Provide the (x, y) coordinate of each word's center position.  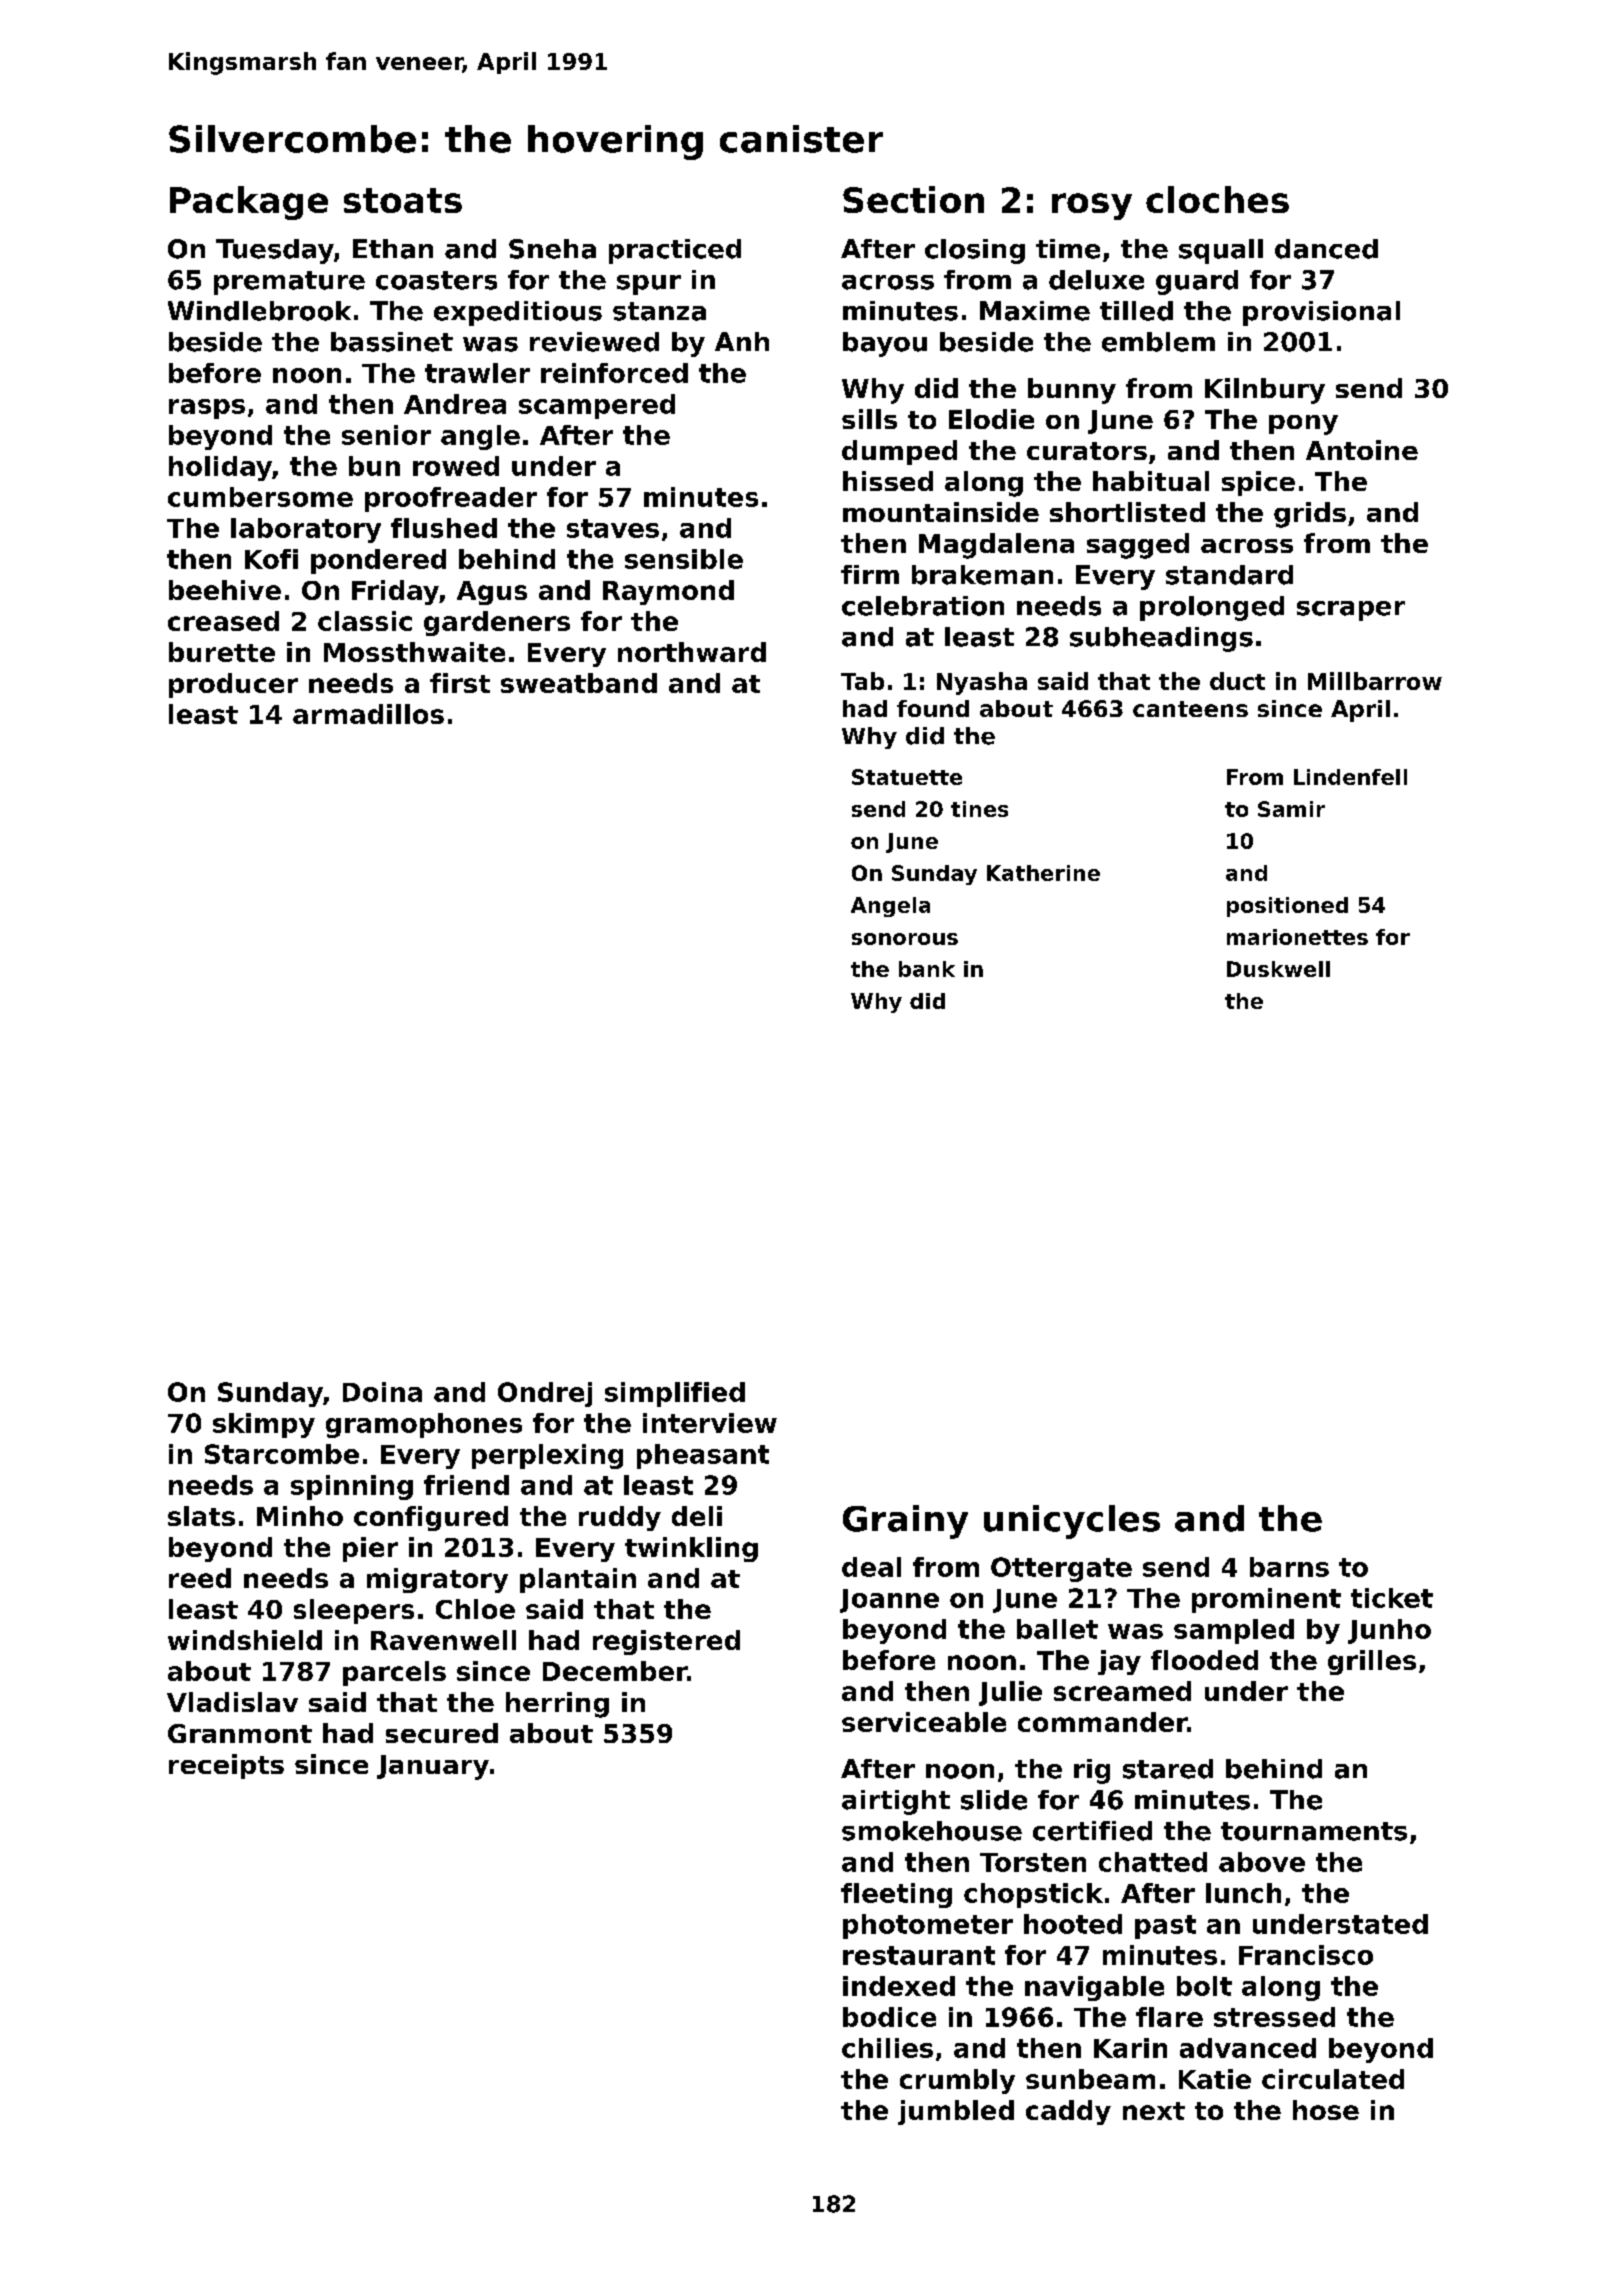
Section (913, 199)
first (460, 683)
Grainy (905, 1522)
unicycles (1072, 1522)
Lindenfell (1350, 777)
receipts (226, 1766)
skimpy (264, 1425)
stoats (403, 200)
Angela (890, 907)
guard (1197, 282)
